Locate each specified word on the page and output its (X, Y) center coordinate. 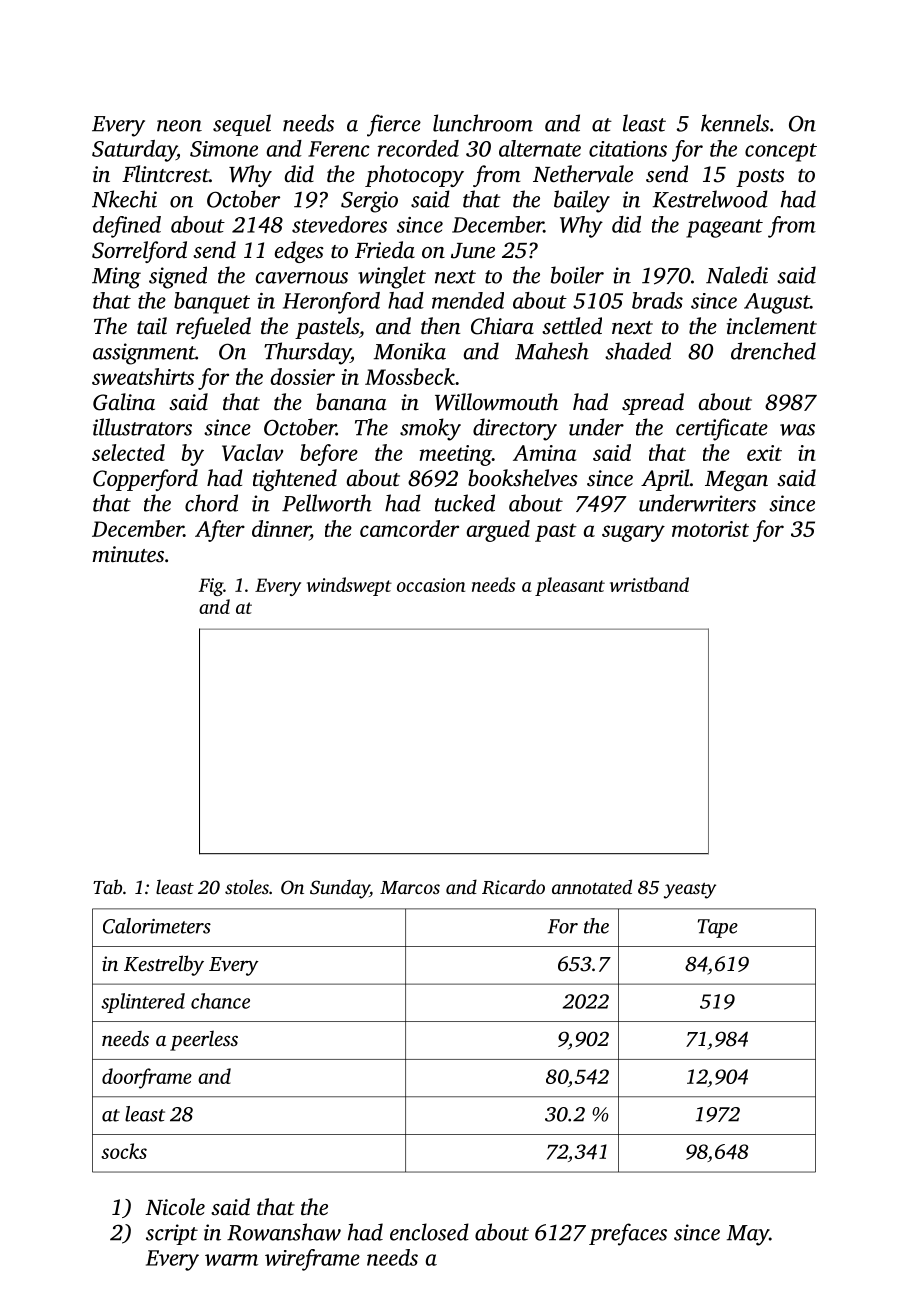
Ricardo (513, 887)
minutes (128, 554)
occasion (431, 585)
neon (179, 126)
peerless (204, 1040)
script (172, 1234)
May (748, 1235)
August (777, 303)
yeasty (690, 890)
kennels (735, 123)
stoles (247, 886)
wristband (649, 584)
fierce (394, 125)
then (440, 326)
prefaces (628, 1234)
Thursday (307, 353)
